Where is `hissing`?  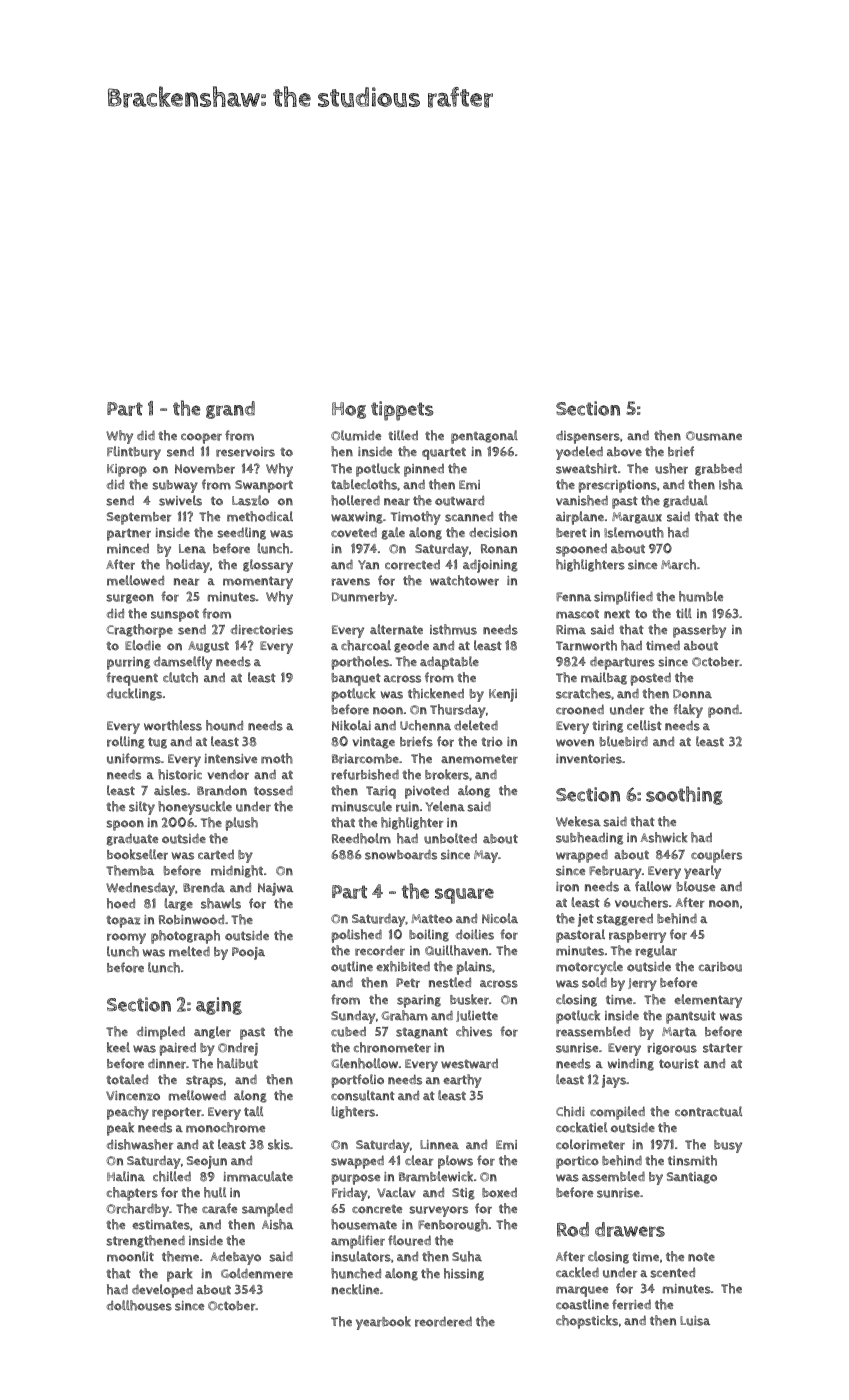
hissing is located at coordinates (464, 1274).
